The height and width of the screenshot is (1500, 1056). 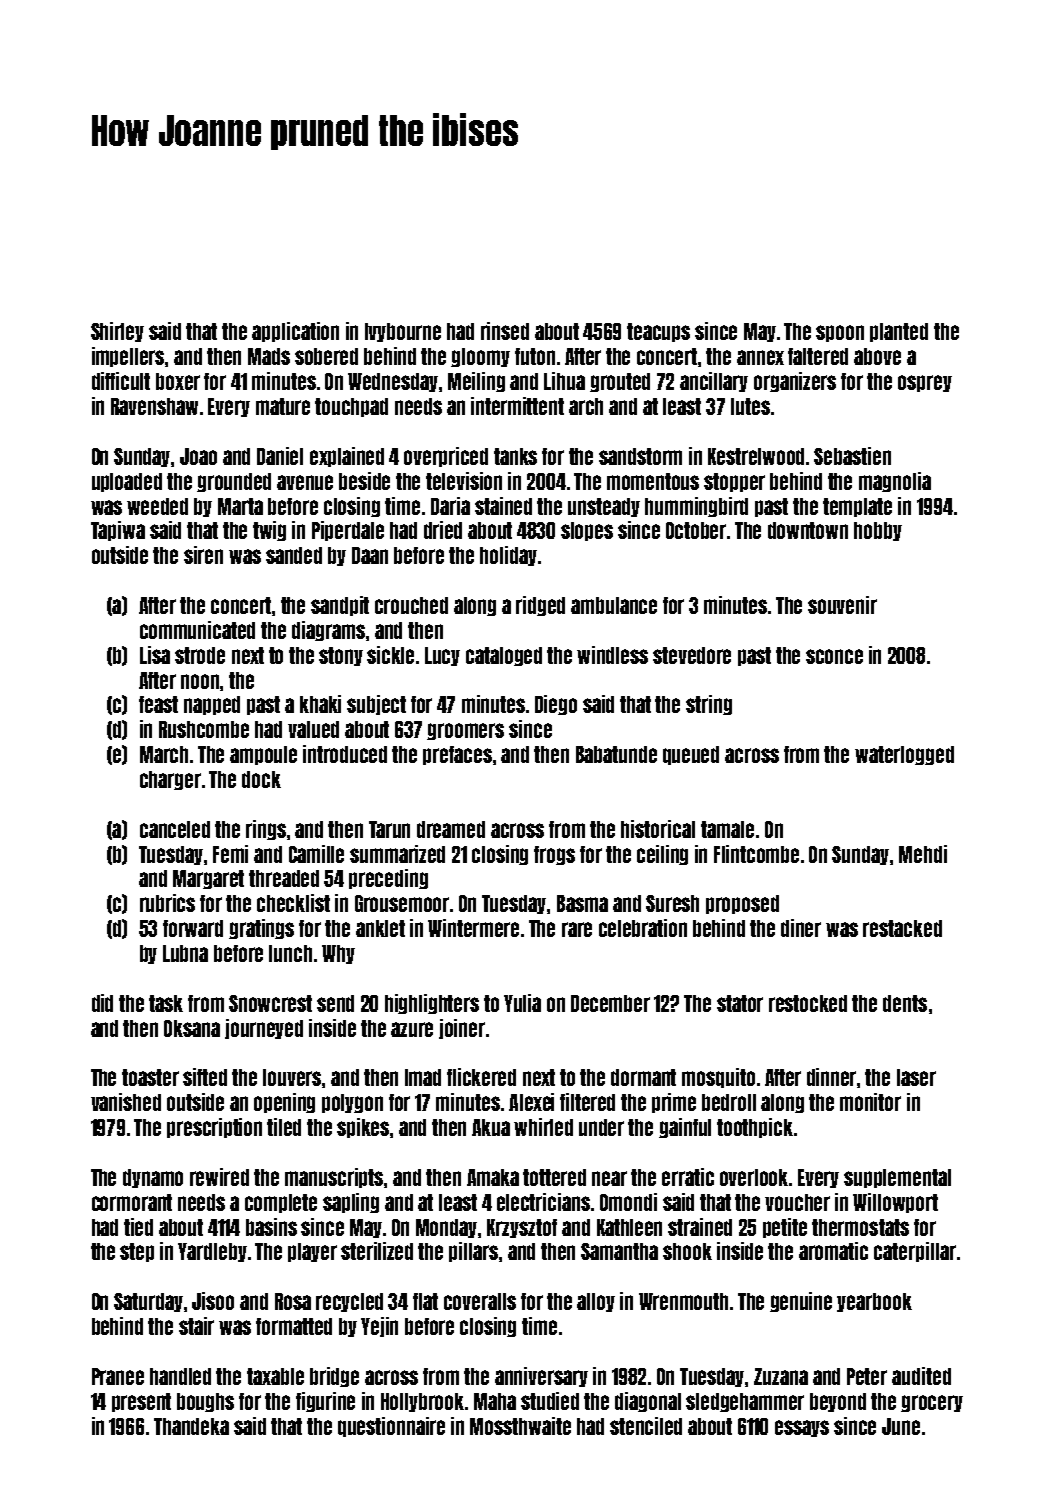 What do you see at coordinates (214, 1128) in the screenshot?
I see `prescription` at bounding box center [214, 1128].
